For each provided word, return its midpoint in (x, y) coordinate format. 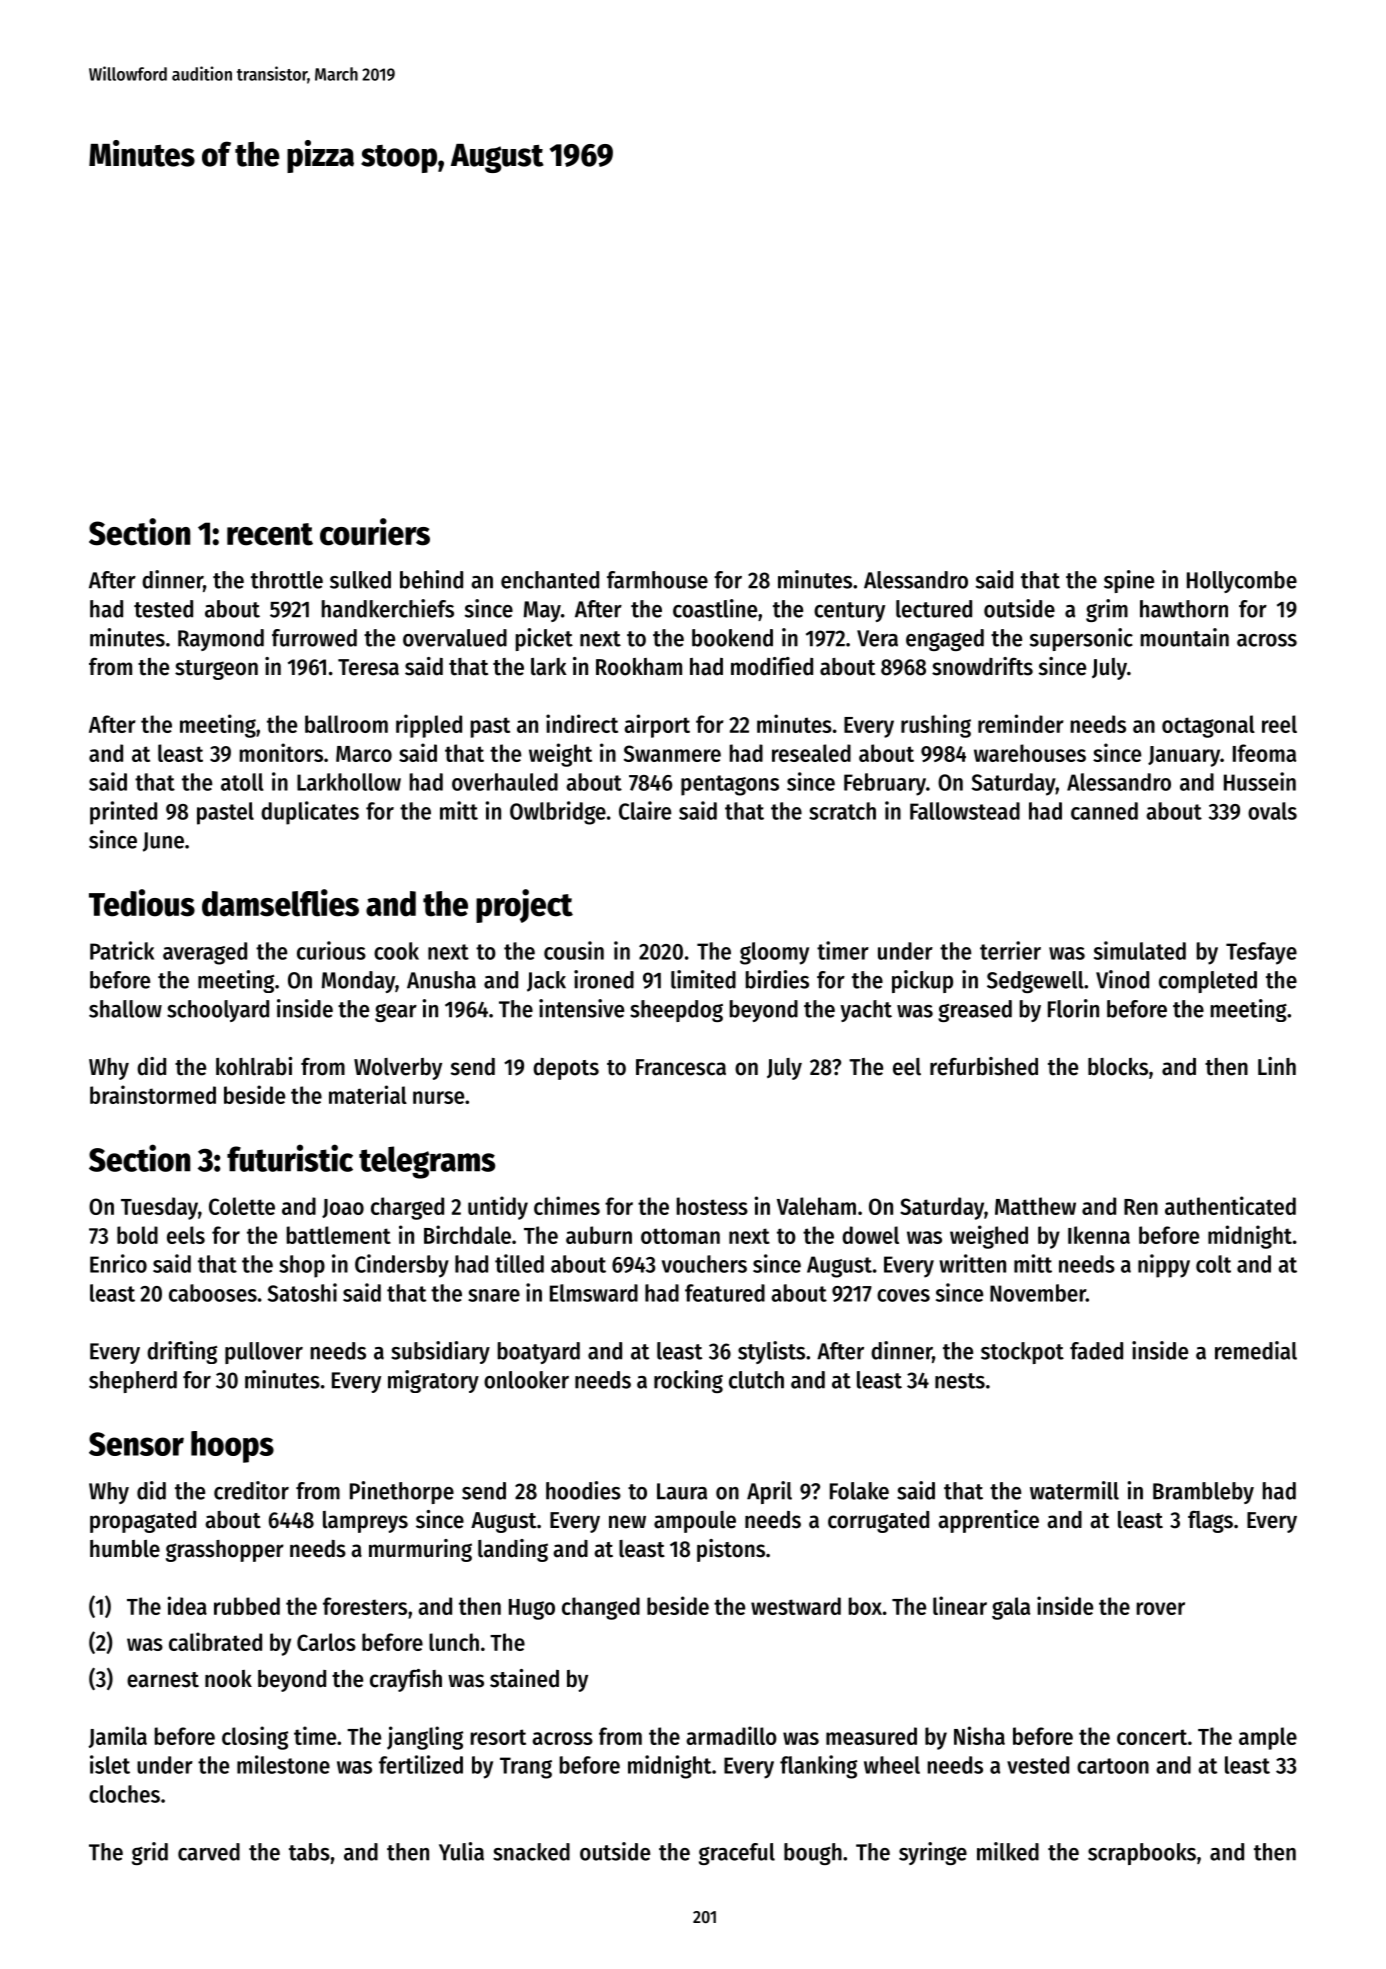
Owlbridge (558, 813)
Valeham (816, 1206)
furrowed (314, 638)
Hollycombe (1242, 582)
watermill (1074, 1490)
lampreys (365, 1522)
